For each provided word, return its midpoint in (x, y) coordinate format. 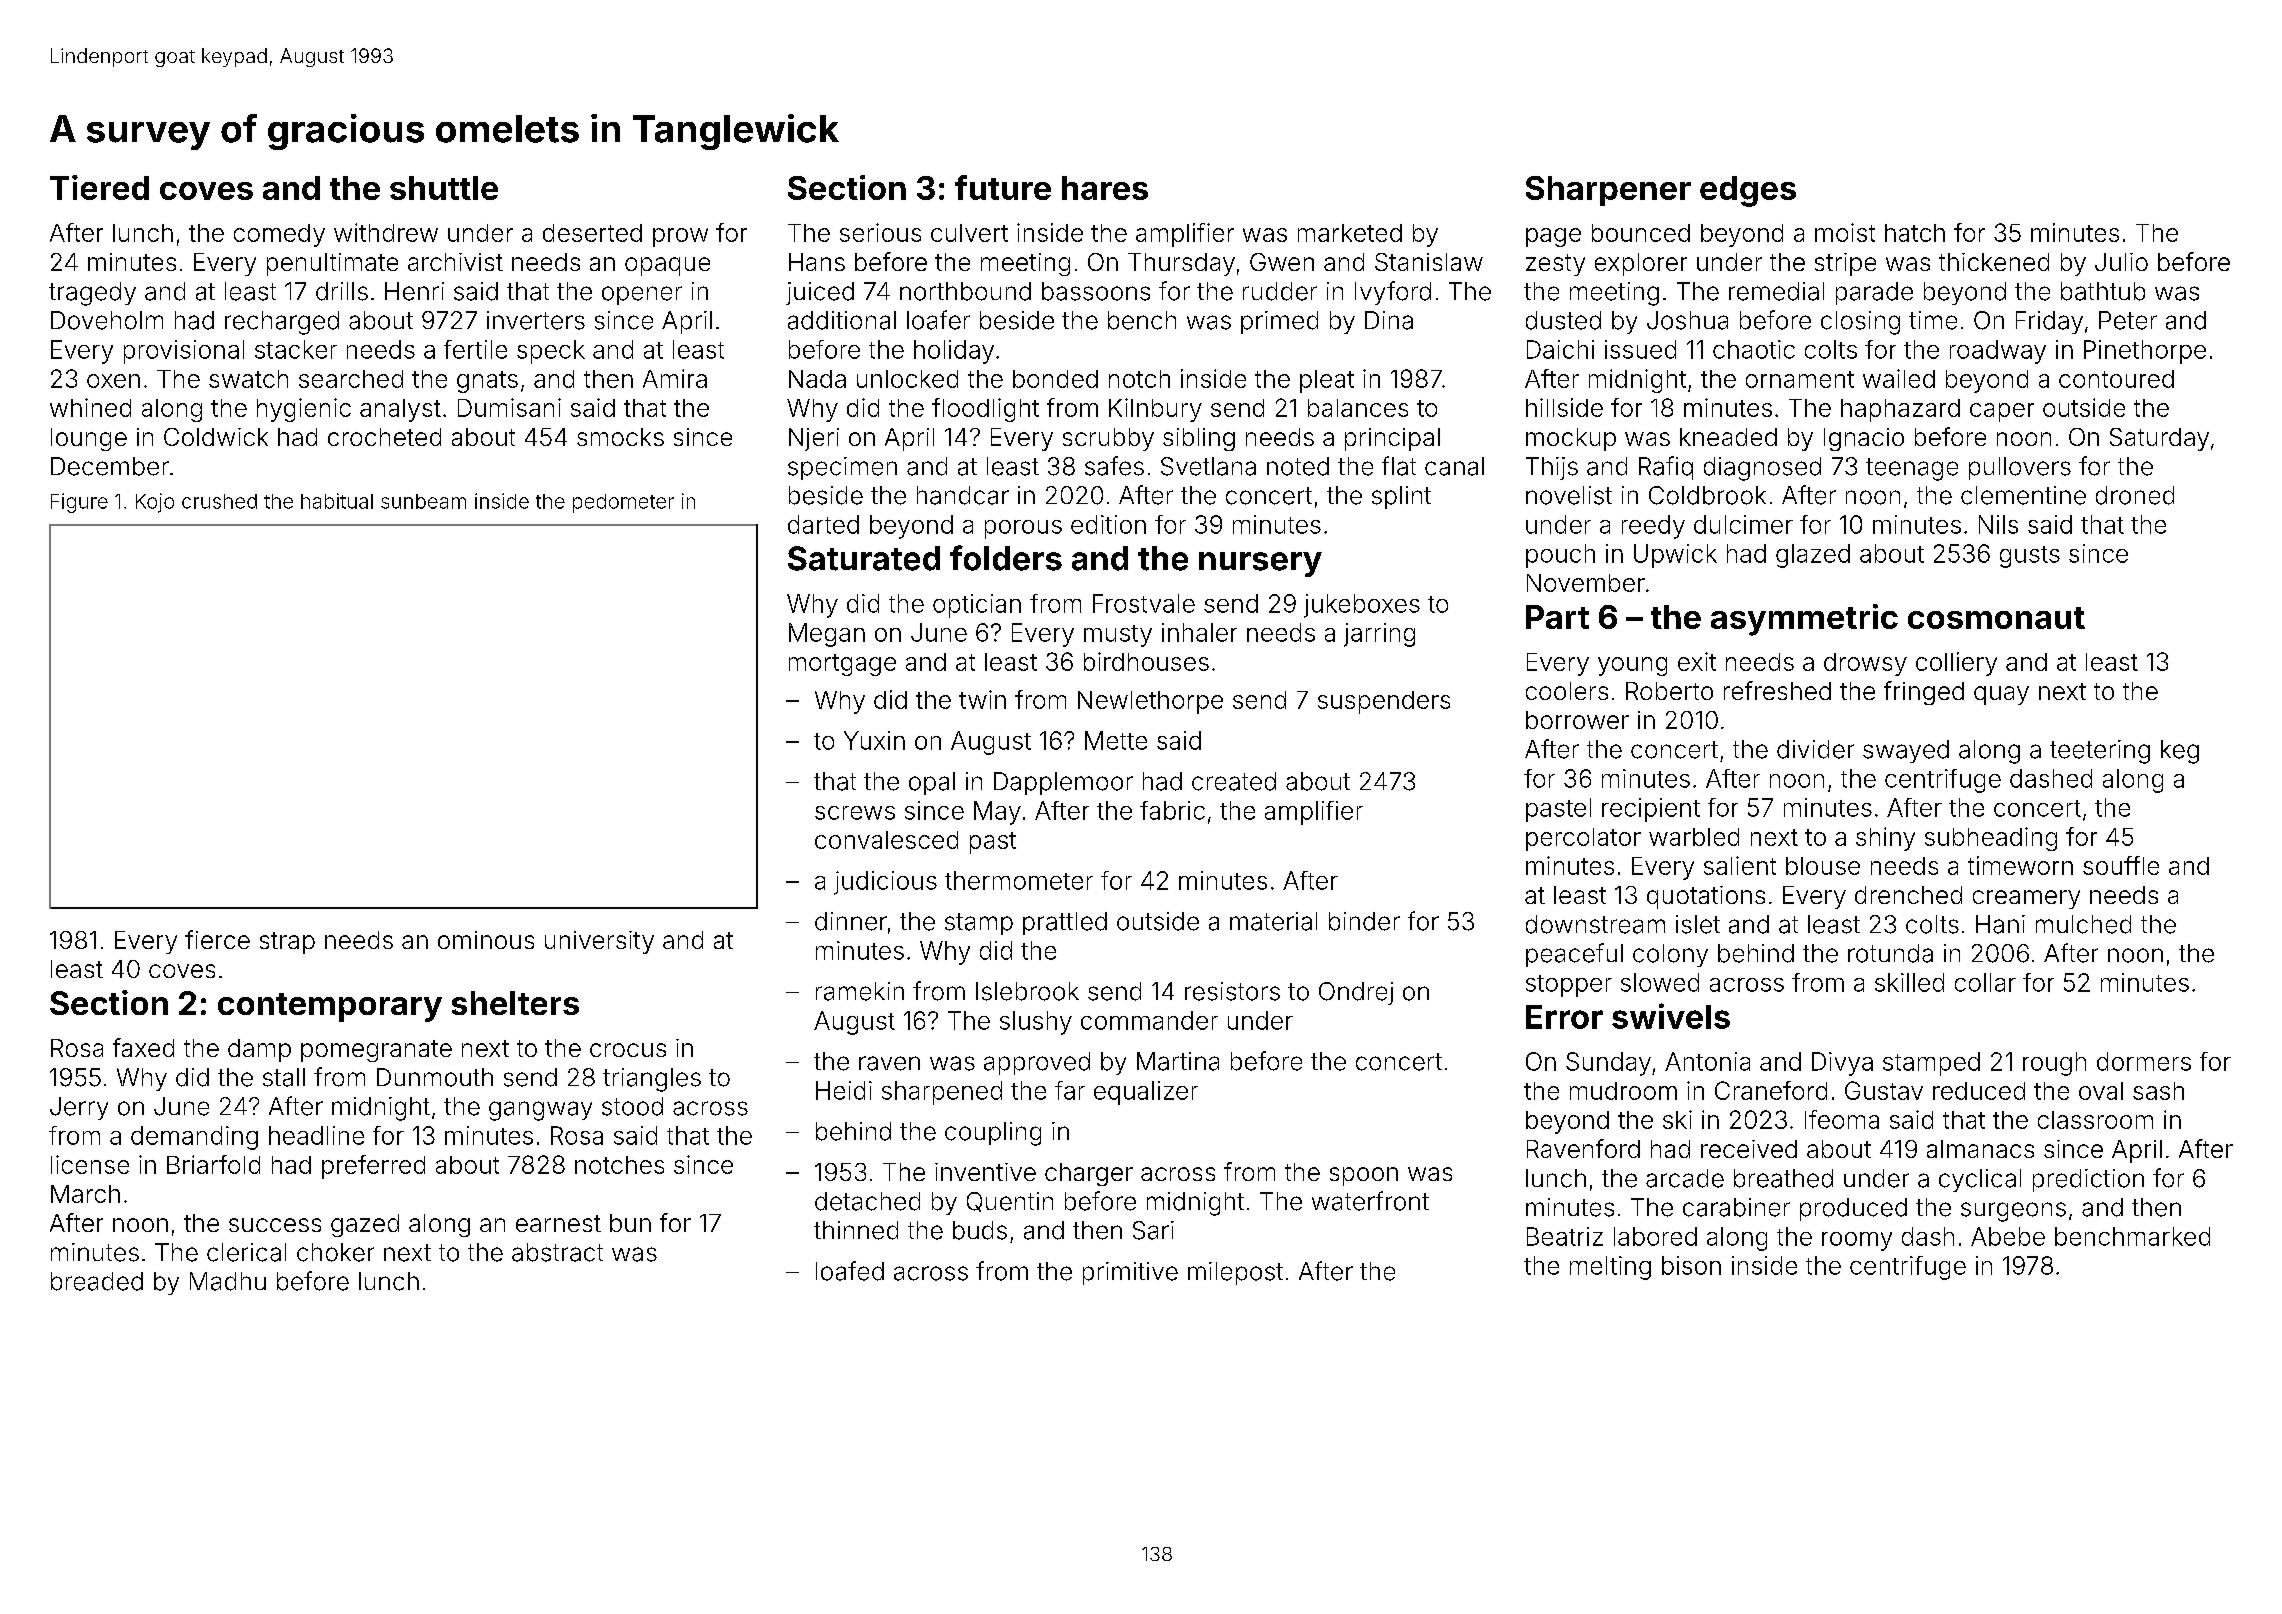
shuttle (444, 188)
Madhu (228, 1281)
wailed (1899, 378)
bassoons (1096, 291)
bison (1691, 1265)
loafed (850, 1271)
